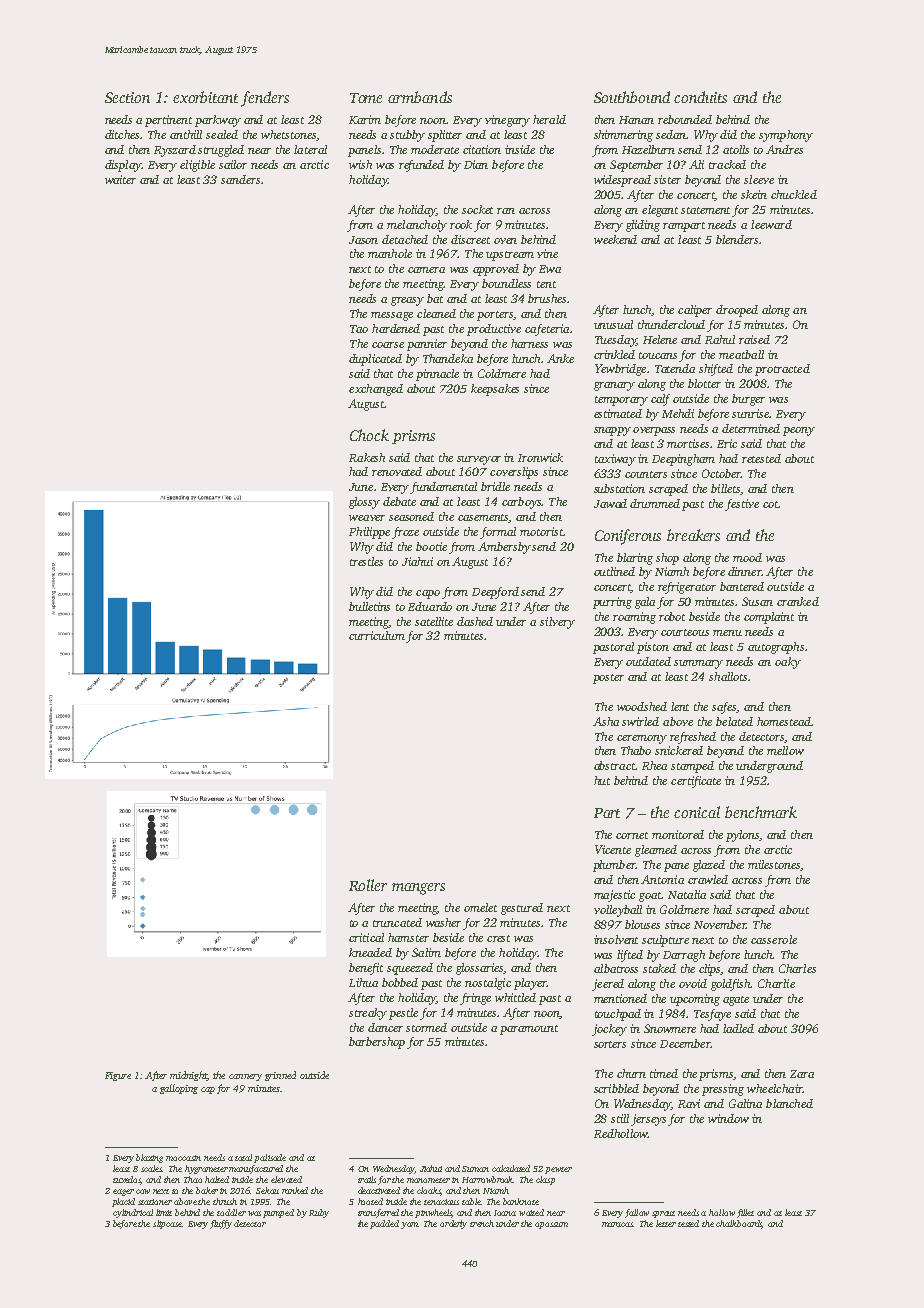 The height and width of the page is (1308, 924). I want to click on curriculum, so click(377, 635).
